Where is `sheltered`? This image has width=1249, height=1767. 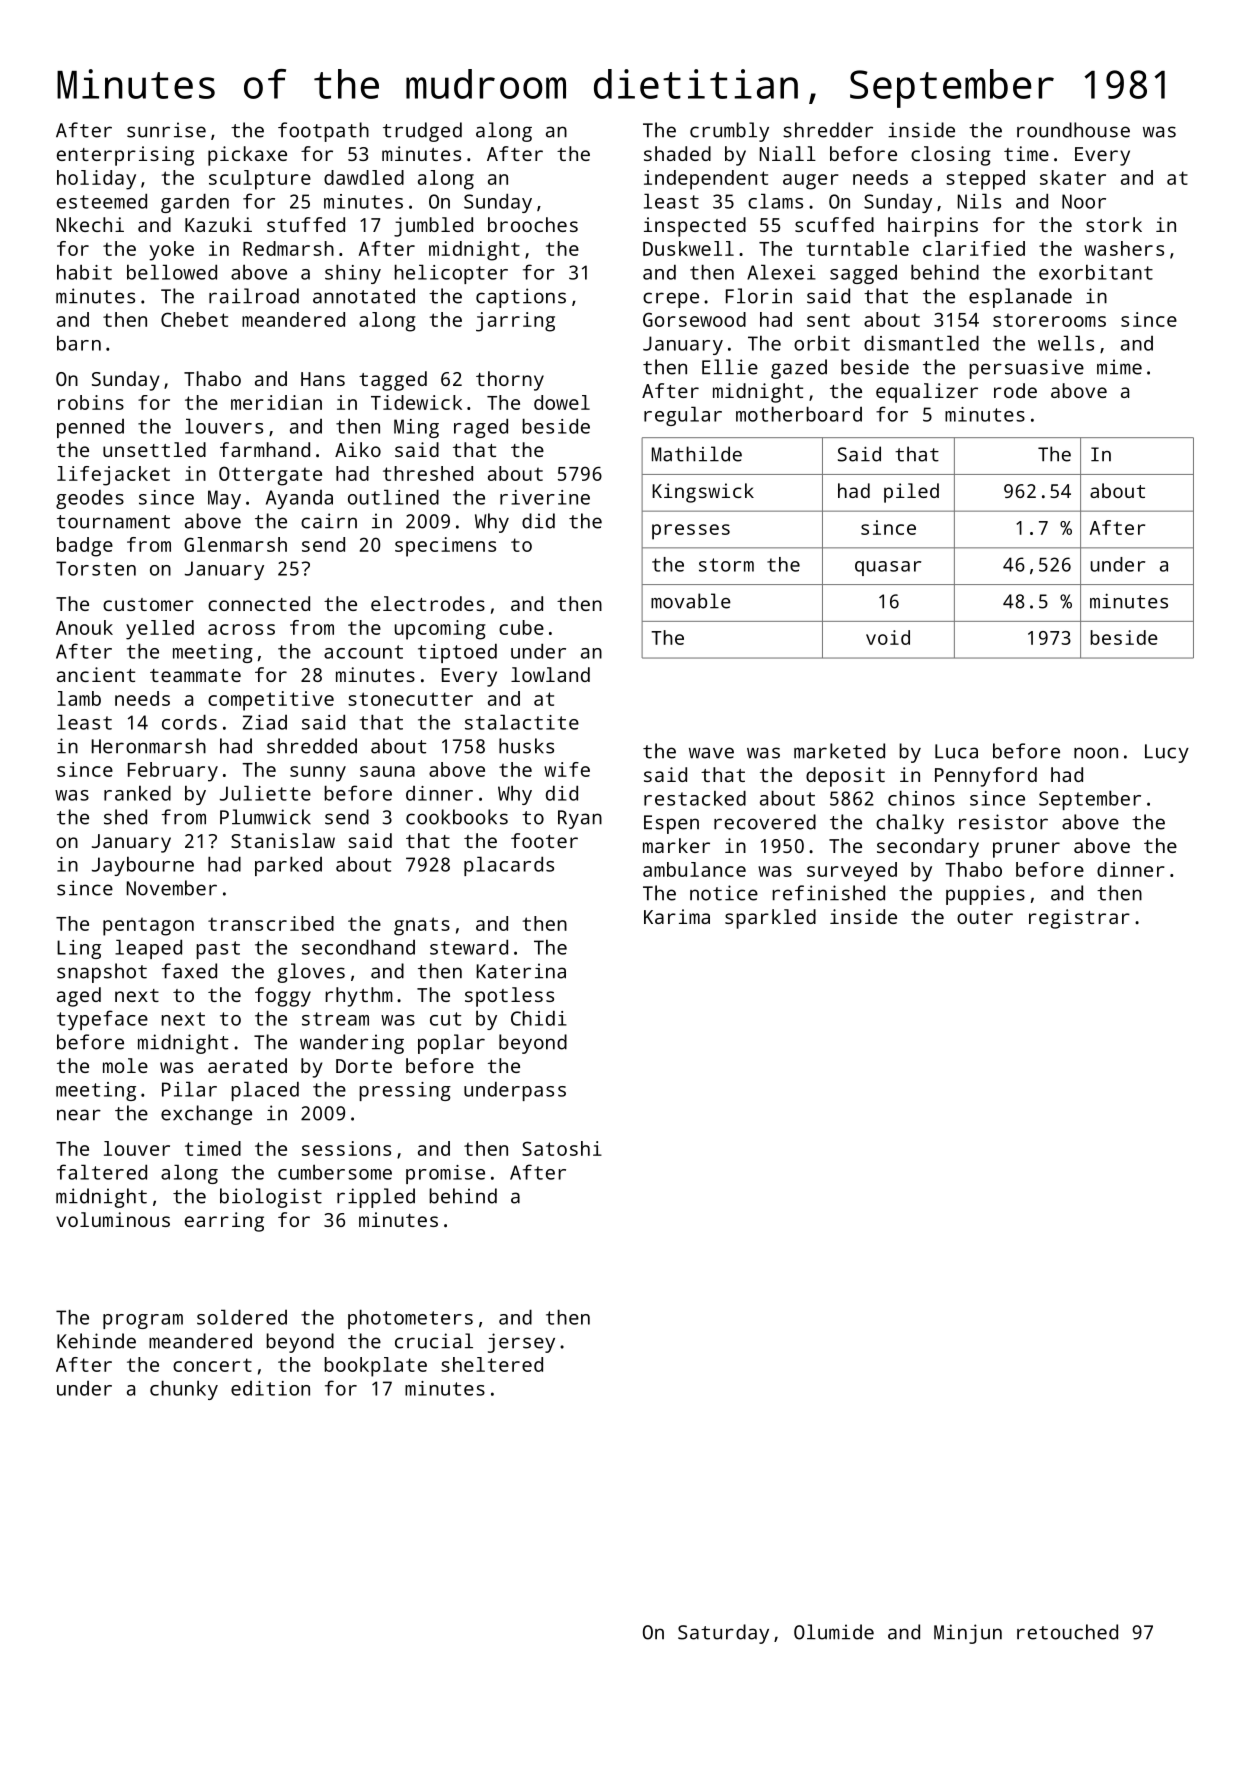 sheltered is located at coordinates (492, 1364).
